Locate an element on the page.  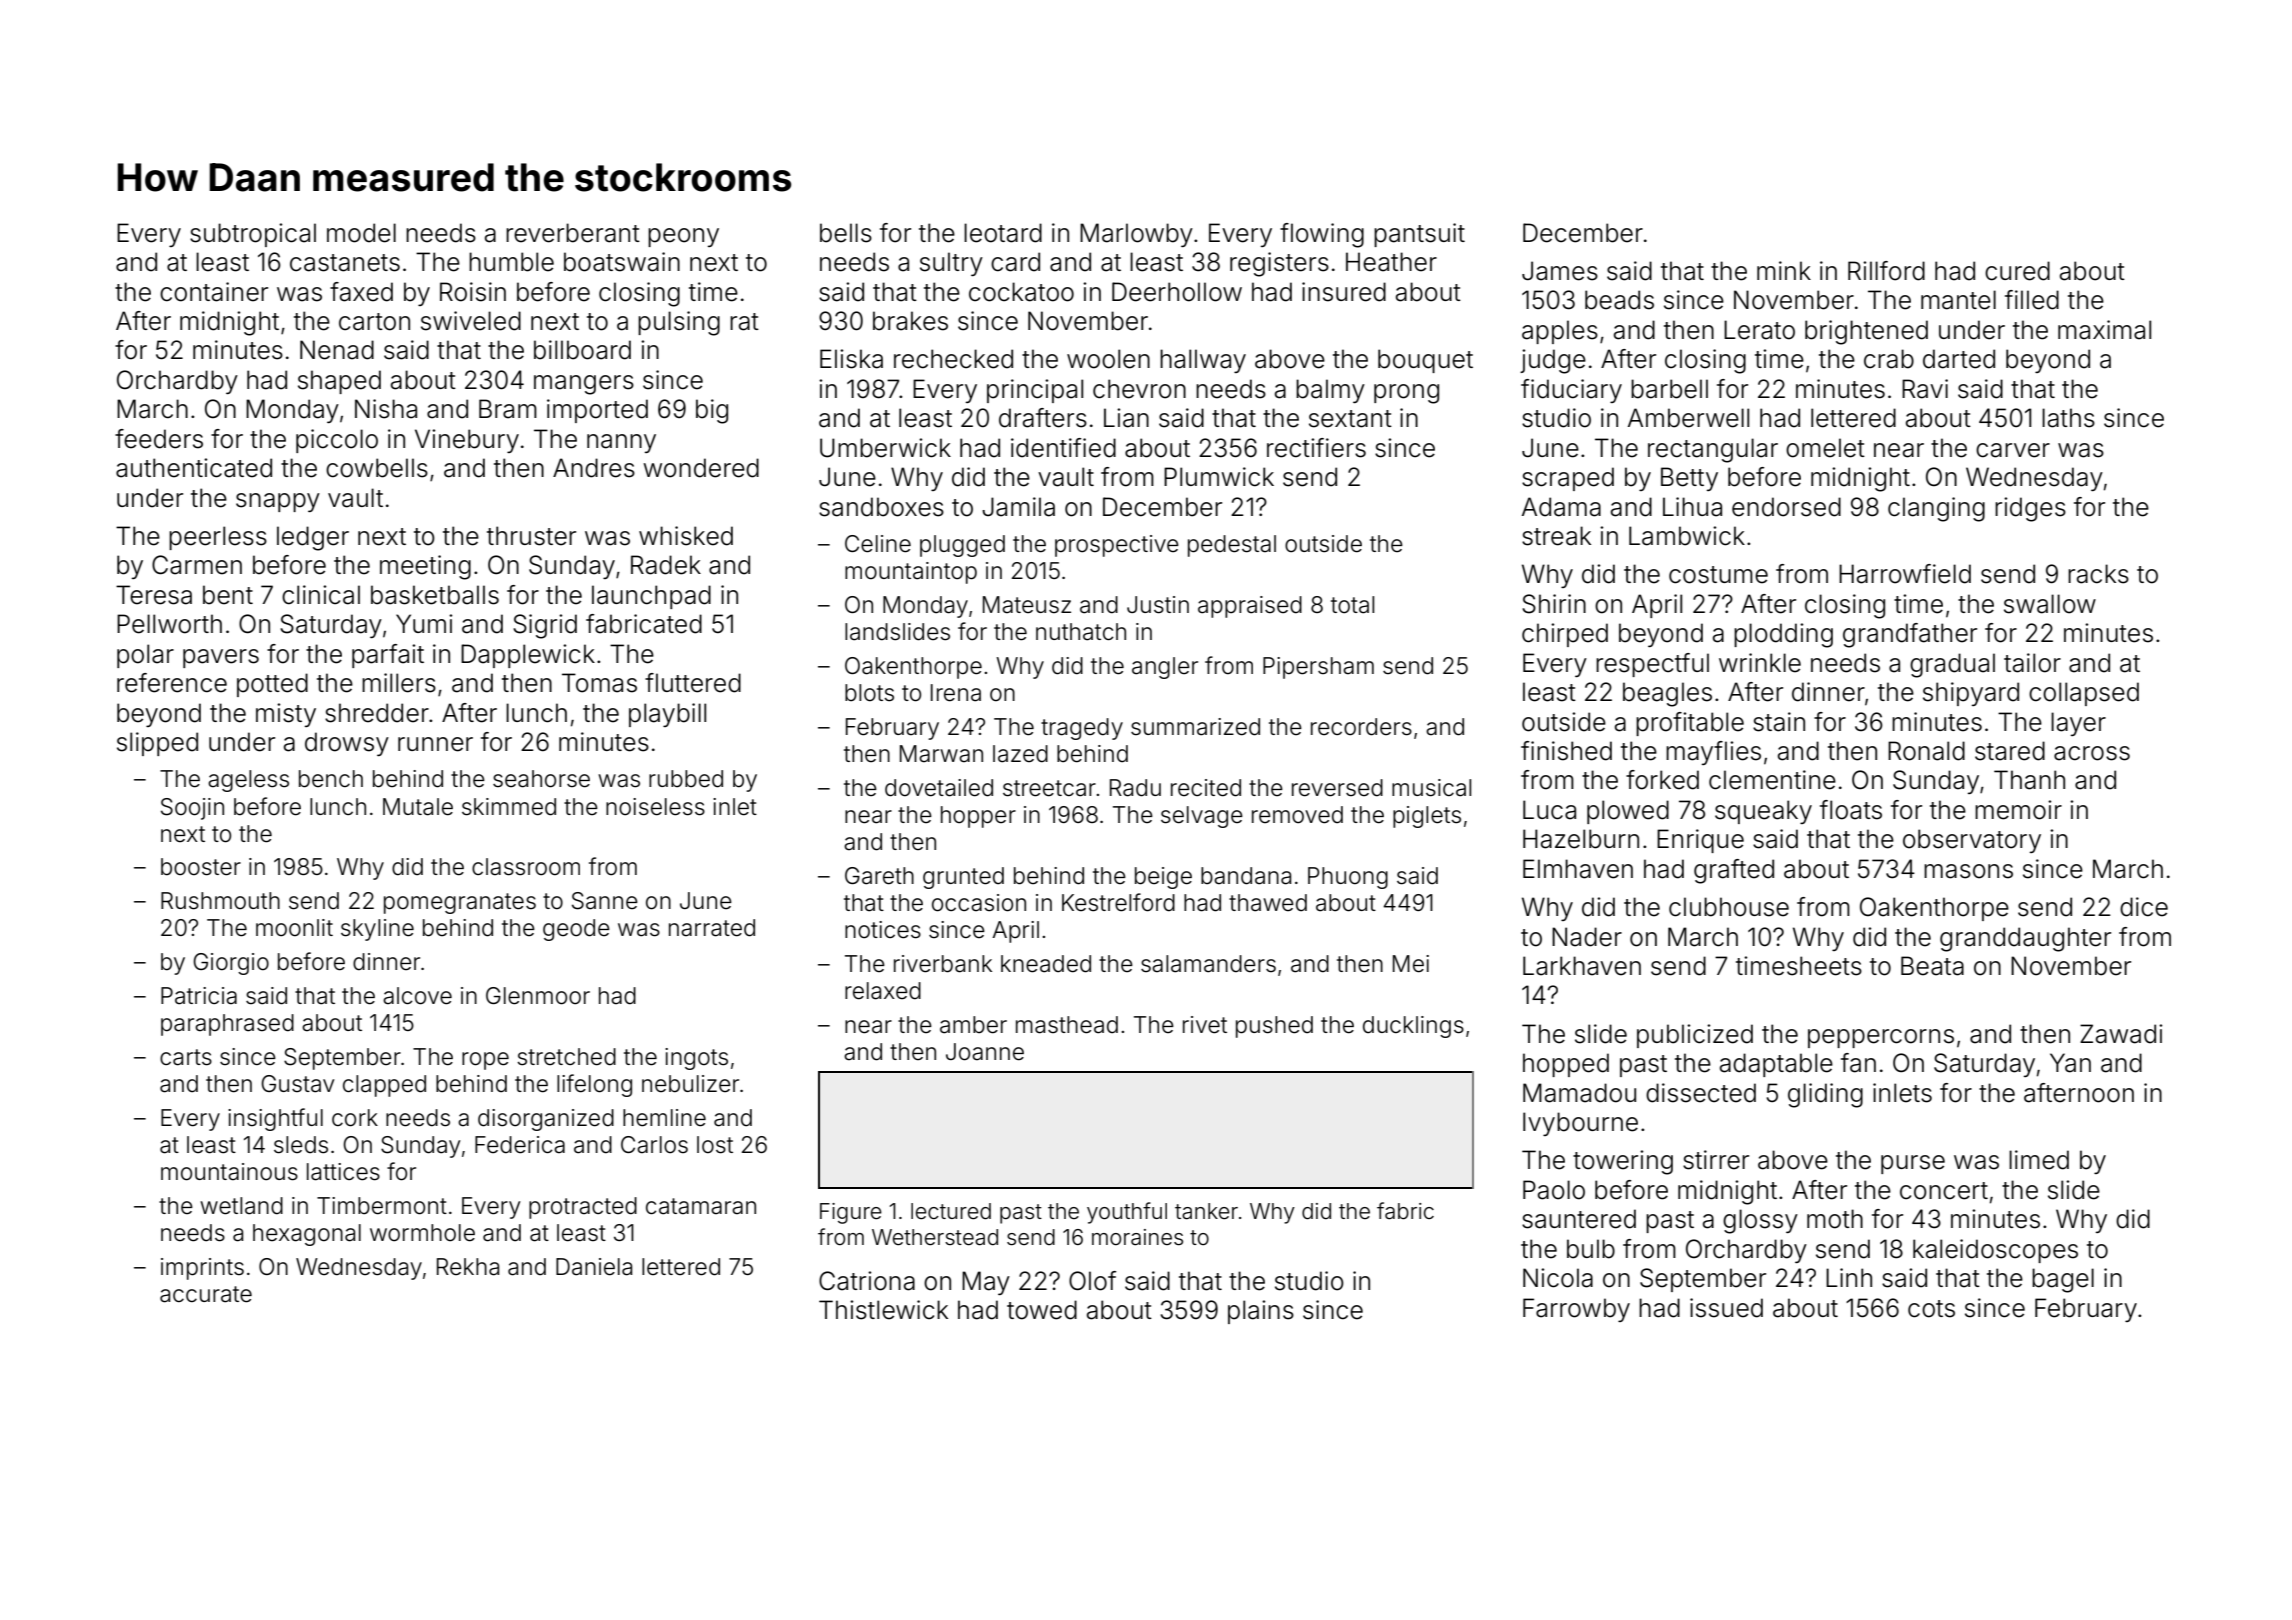
Andres is located at coordinates (594, 468).
